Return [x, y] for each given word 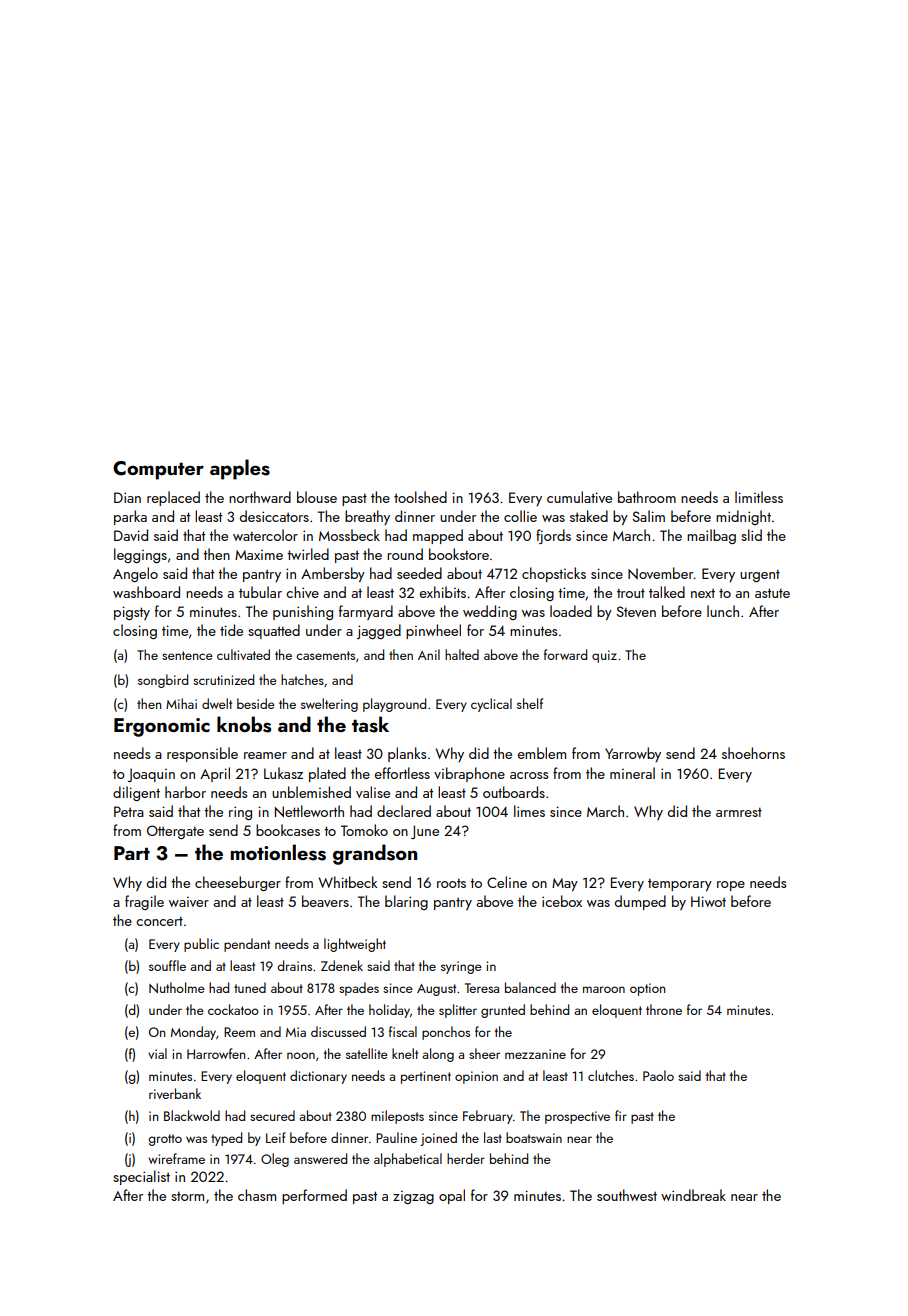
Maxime [259, 555]
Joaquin [151, 775]
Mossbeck [349, 535]
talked [667, 592]
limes [529, 811]
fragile [144, 902]
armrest [739, 812]
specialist [141, 1177]
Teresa [482, 988]
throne [664, 1009]
